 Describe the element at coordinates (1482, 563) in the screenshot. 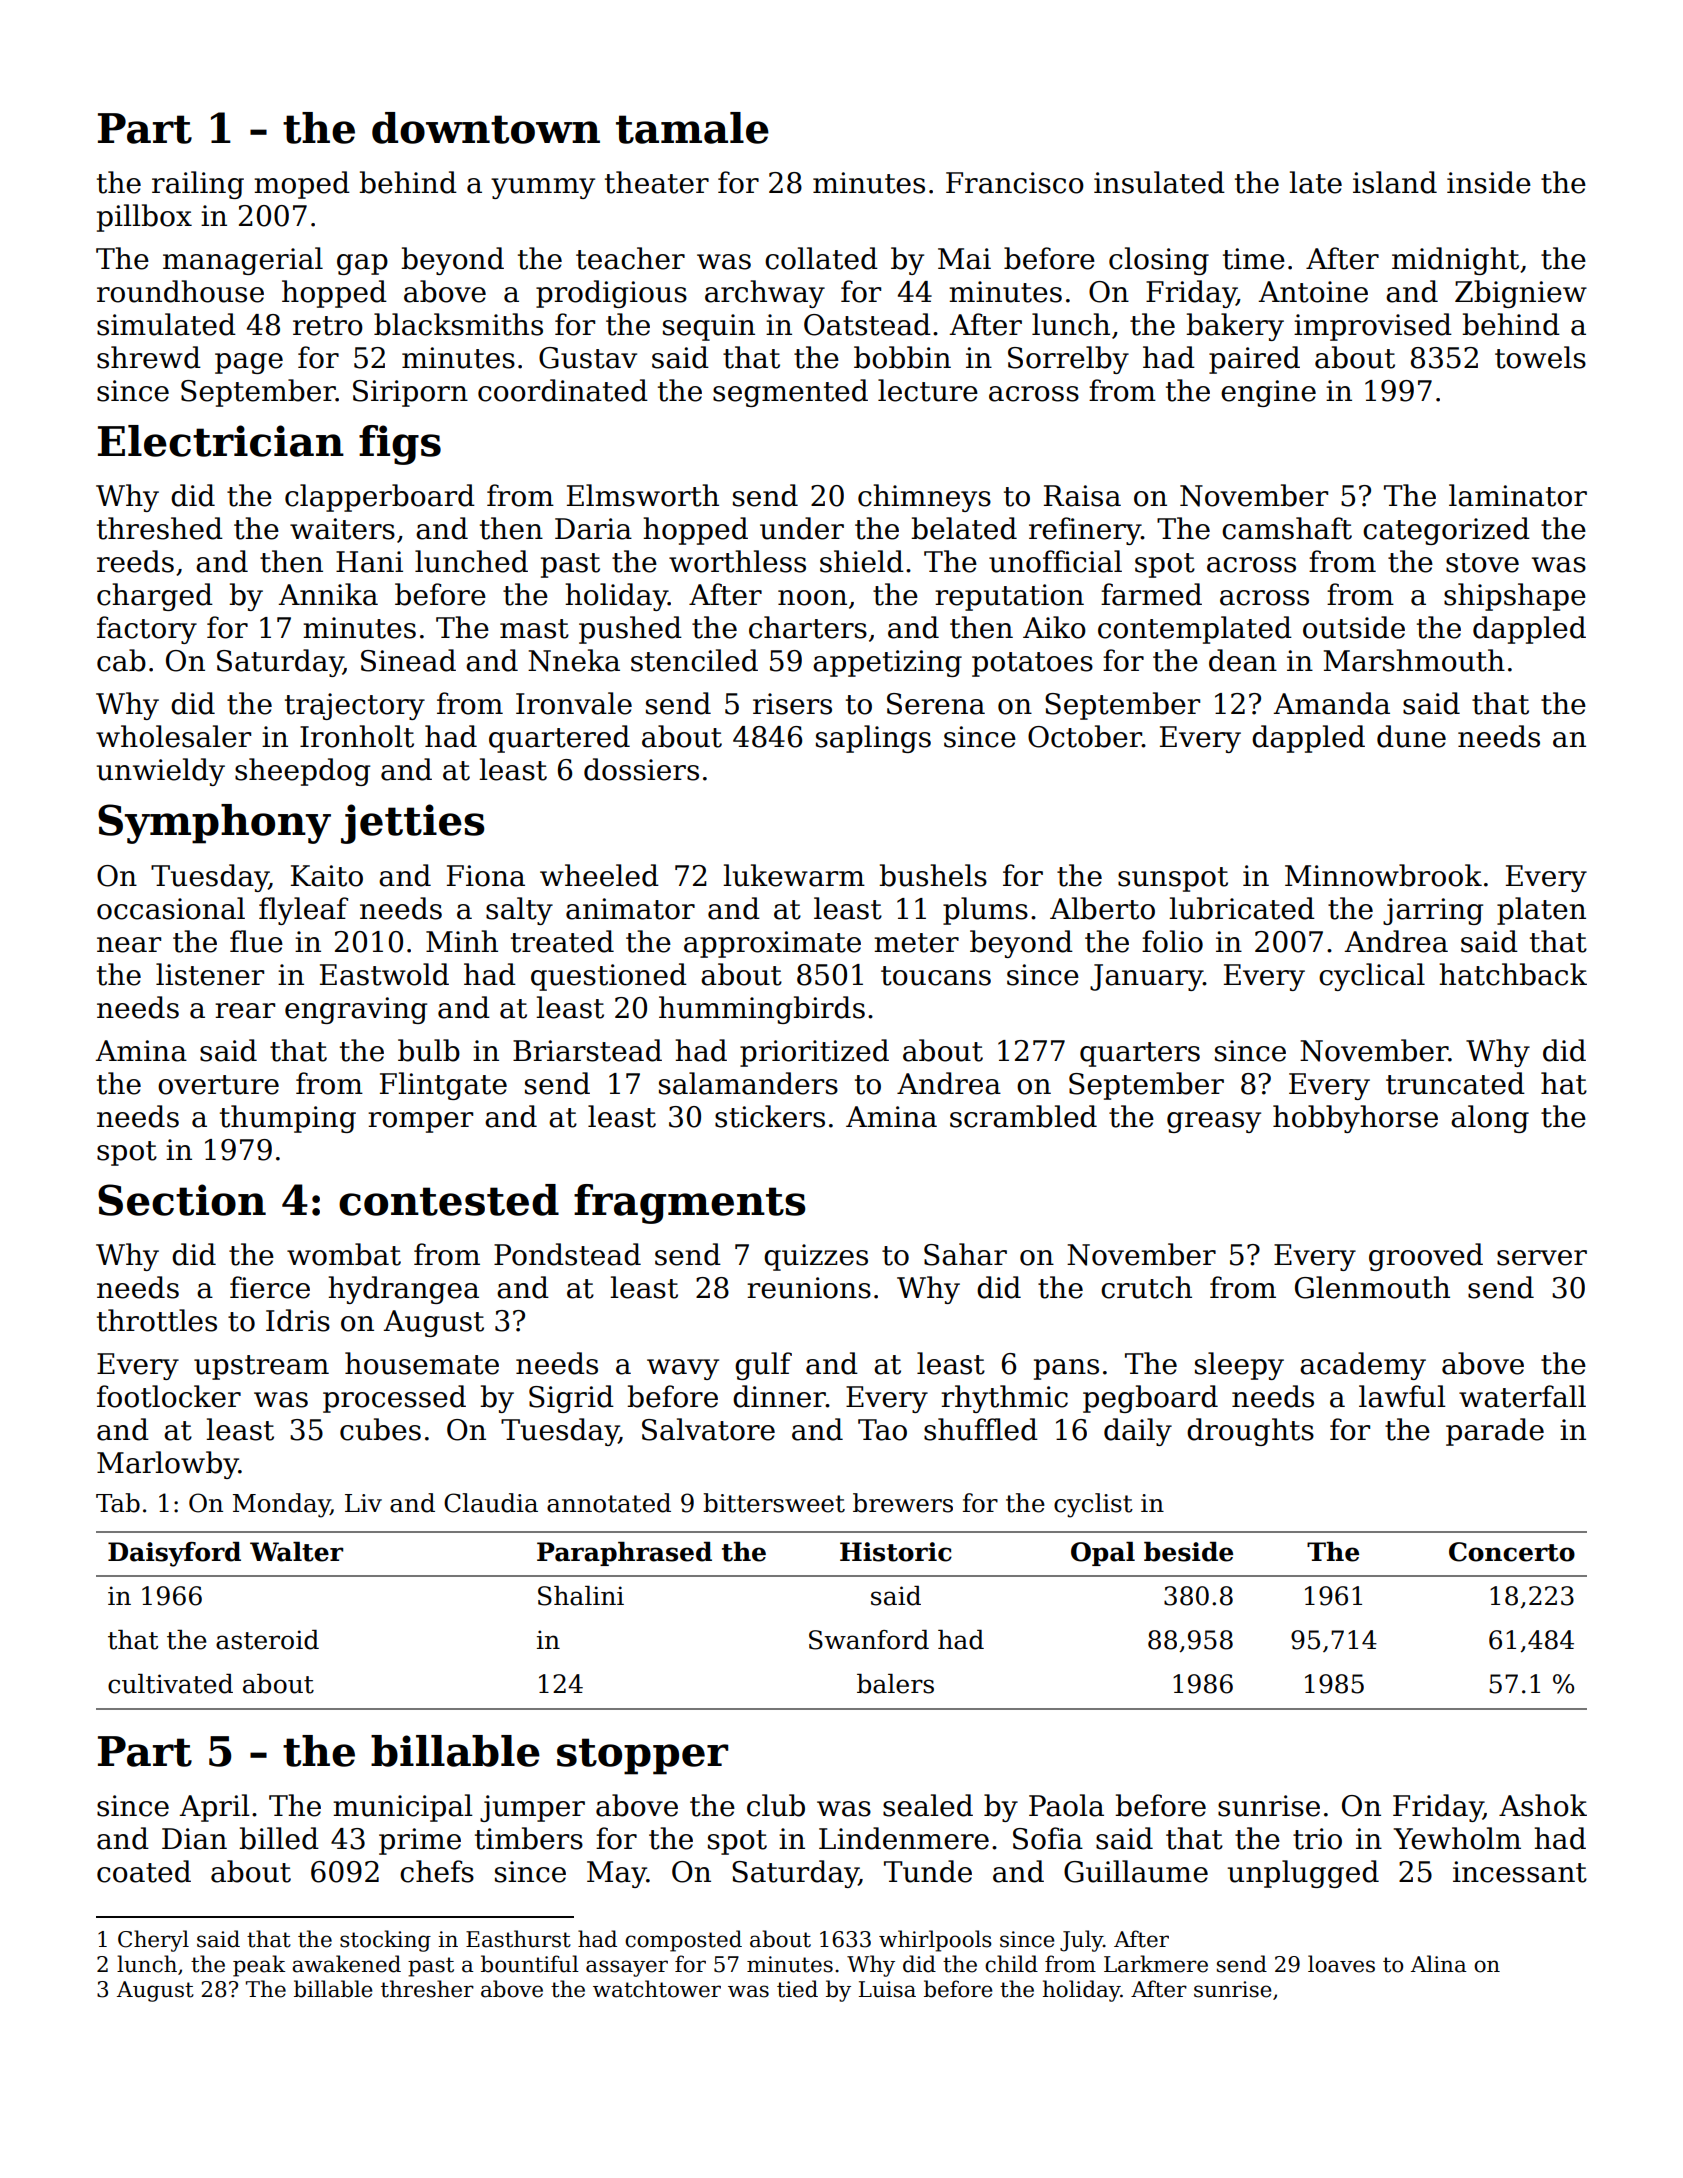

I see `stove` at that location.
